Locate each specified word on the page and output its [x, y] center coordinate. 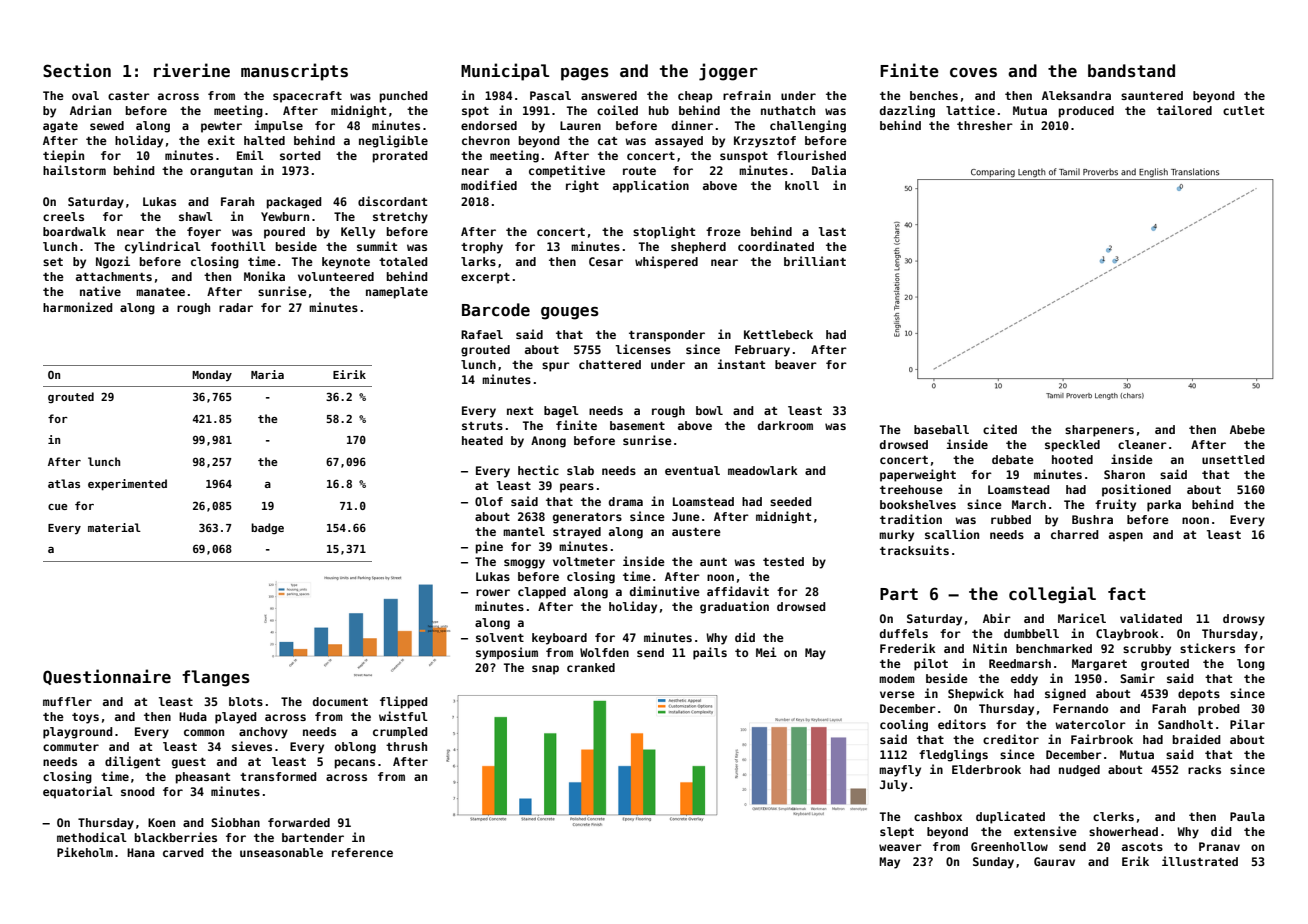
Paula [1247, 816]
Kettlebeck [778, 334]
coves [973, 73]
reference [362, 852]
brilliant [815, 261]
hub [659, 110]
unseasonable [281, 852]
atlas [64, 483]
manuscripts [294, 72]
